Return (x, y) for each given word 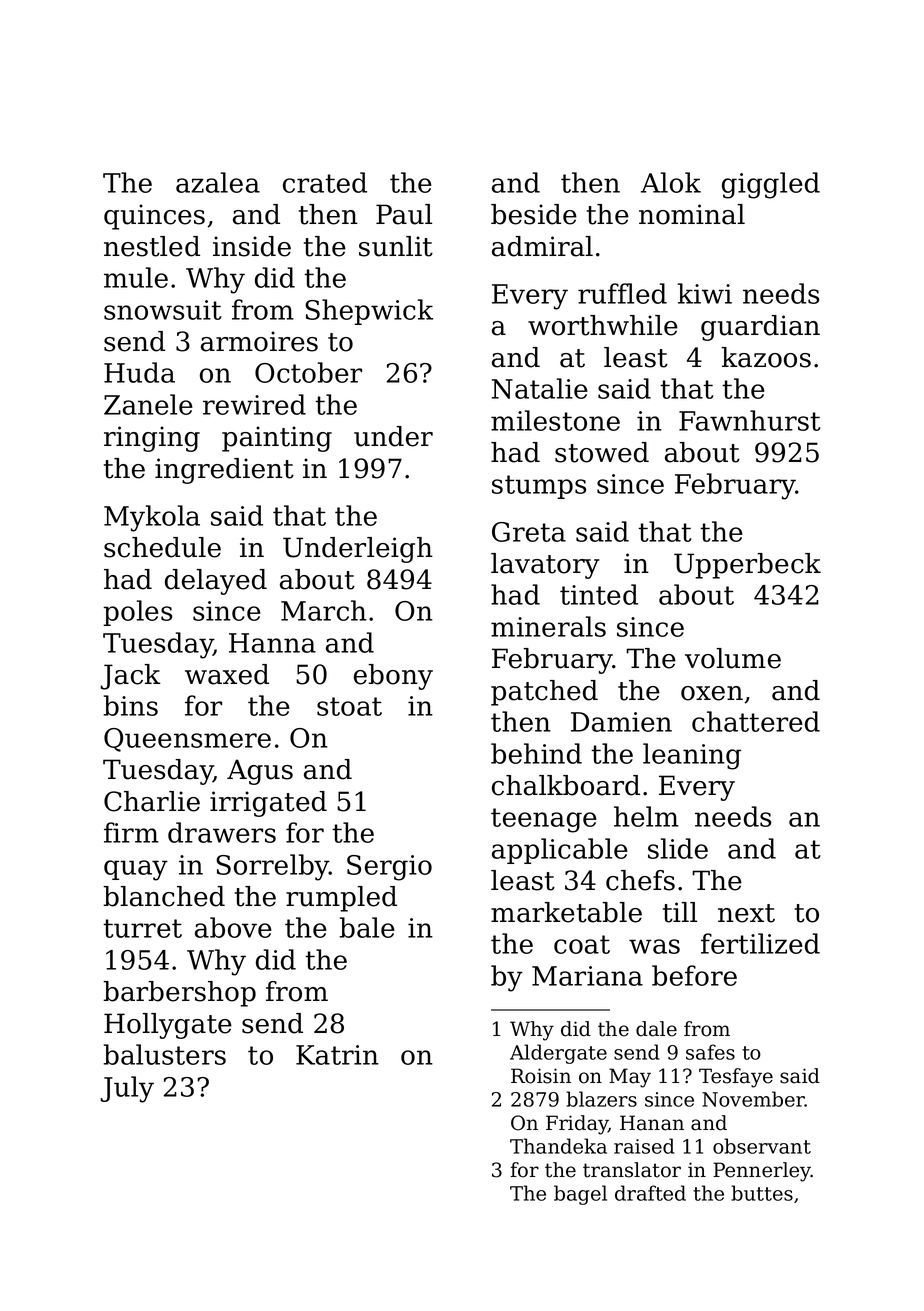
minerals (548, 626)
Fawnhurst (750, 420)
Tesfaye (736, 1078)
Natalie (540, 388)
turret (142, 928)
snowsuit (163, 310)
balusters (165, 1054)
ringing (152, 439)
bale (367, 927)
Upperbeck (747, 566)
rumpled (341, 899)
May (630, 1078)
